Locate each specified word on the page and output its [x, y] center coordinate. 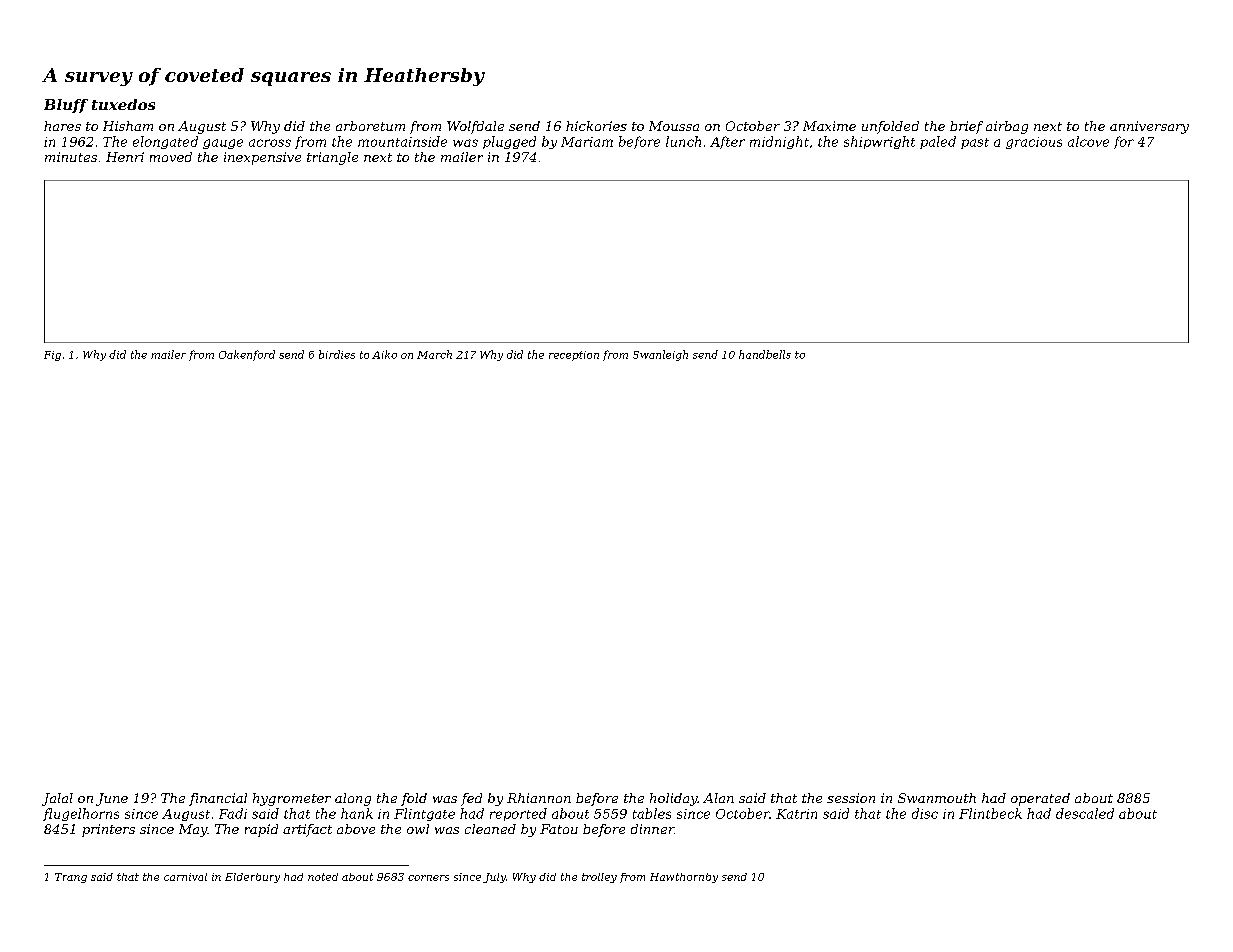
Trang [71, 878]
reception [574, 356]
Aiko [384, 354]
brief [966, 127]
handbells [765, 354]
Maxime [829, 126]
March [434, 354]
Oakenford [247, 355]
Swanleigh [660, 355]
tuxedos [123, 104]
